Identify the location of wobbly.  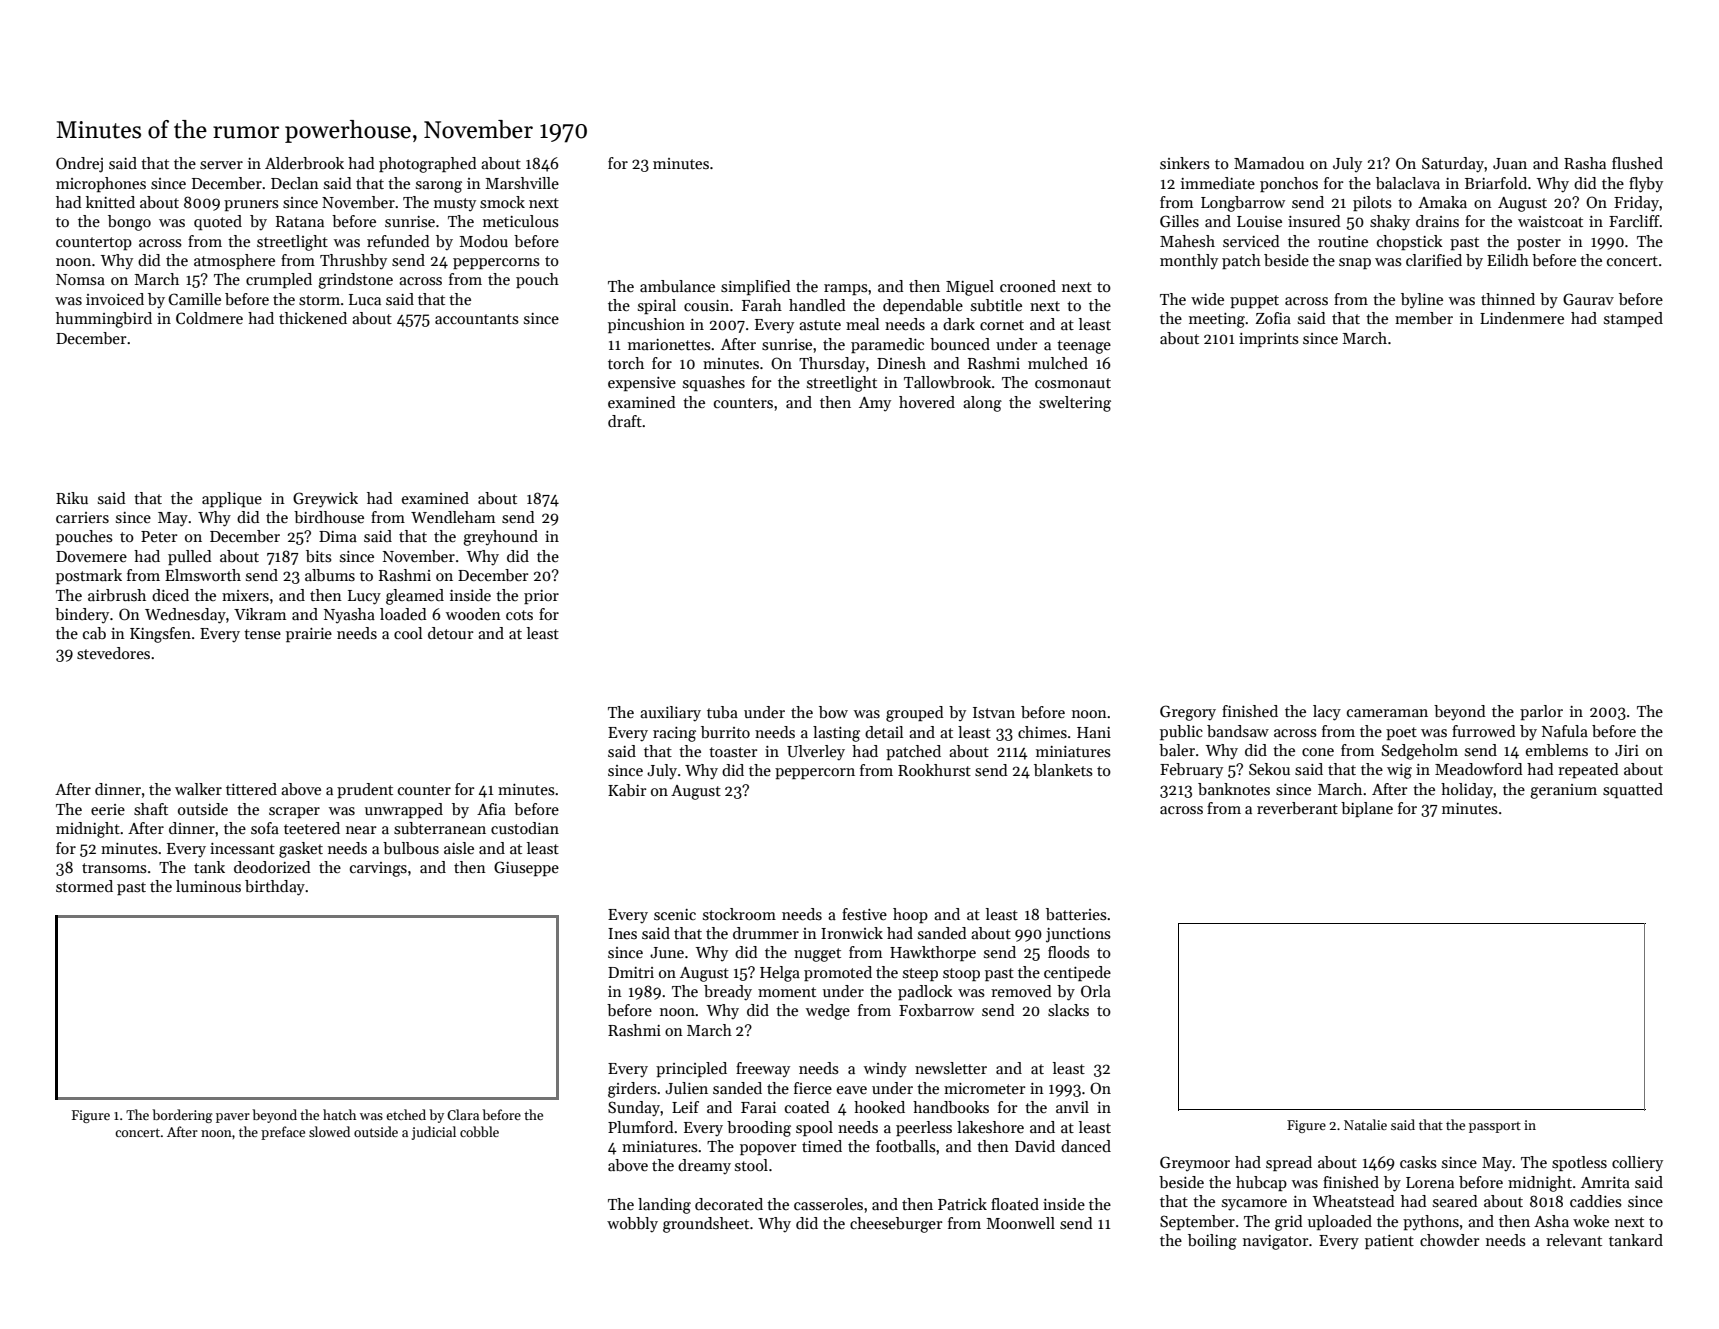
(632, 1225).
